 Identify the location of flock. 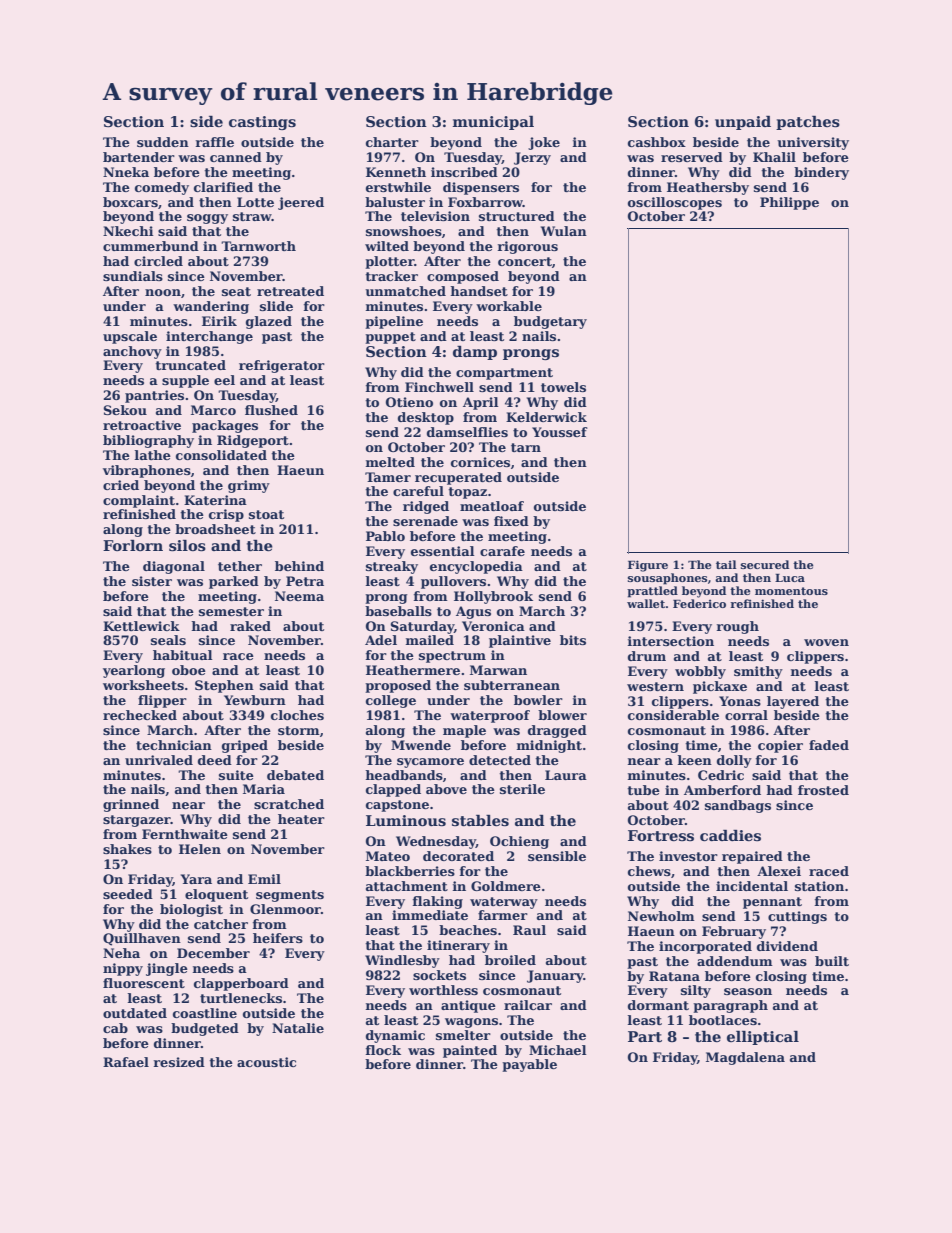
(383, 1050).
